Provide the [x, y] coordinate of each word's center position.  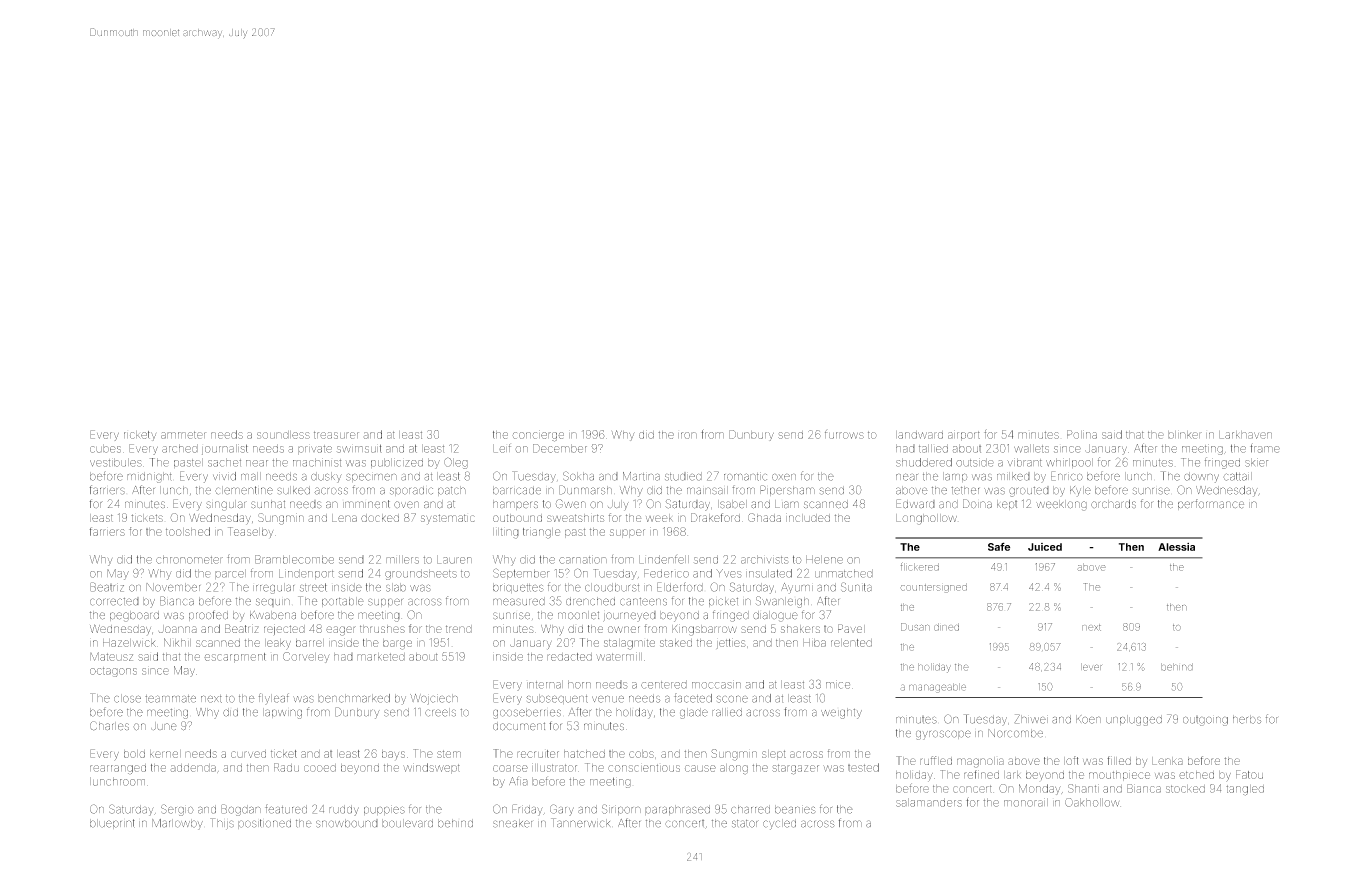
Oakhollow [1092, 802]
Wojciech [434, 699]
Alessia [1176, 547]
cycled [779, 824]
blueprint [112, 824]
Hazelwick [129, 643]
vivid [224, 476]
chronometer [189, 559]
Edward [915, 504]
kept [1007, 505]
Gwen [571, 504]
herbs [1247, 719]
